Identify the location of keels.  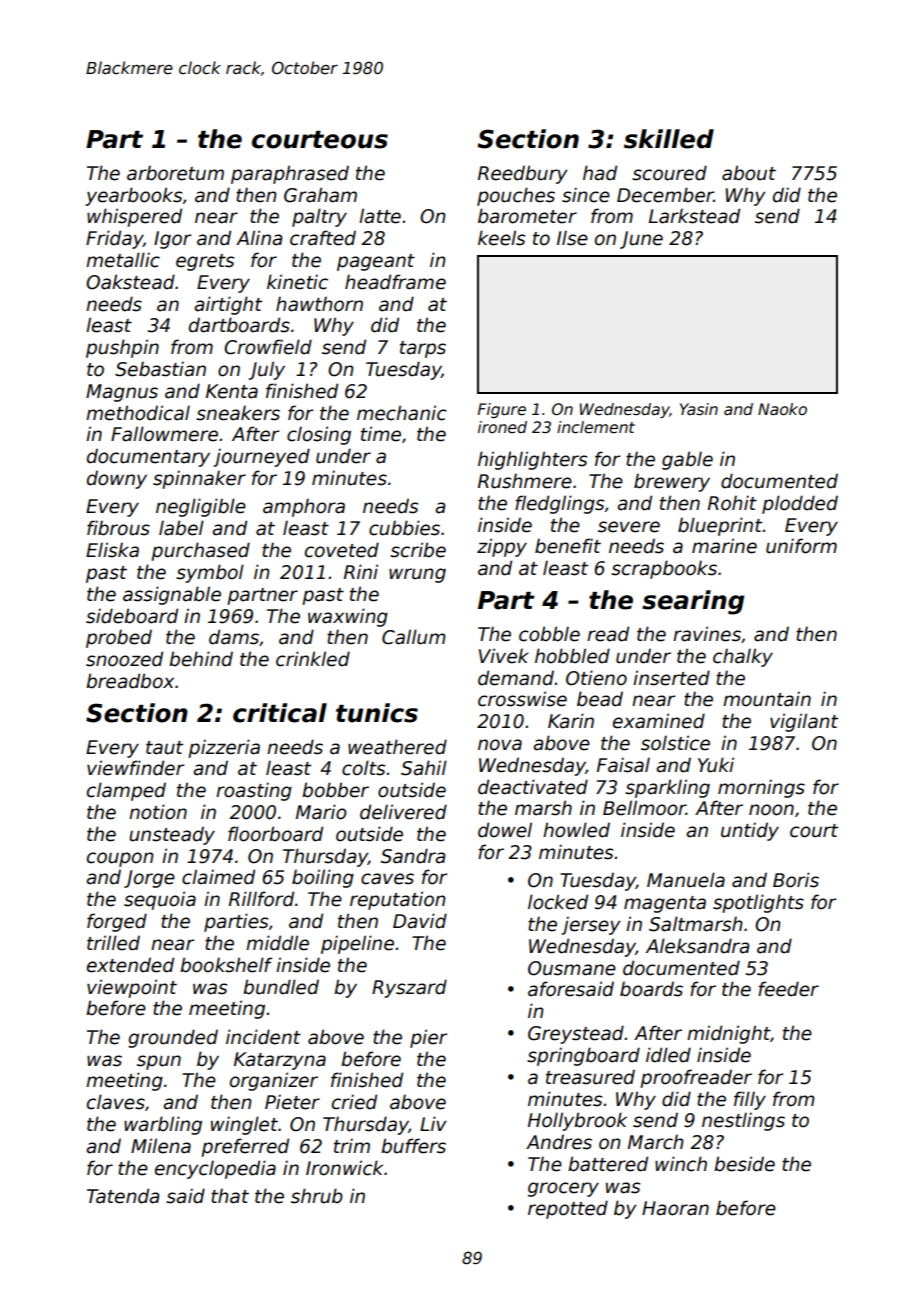
(501, 238).
